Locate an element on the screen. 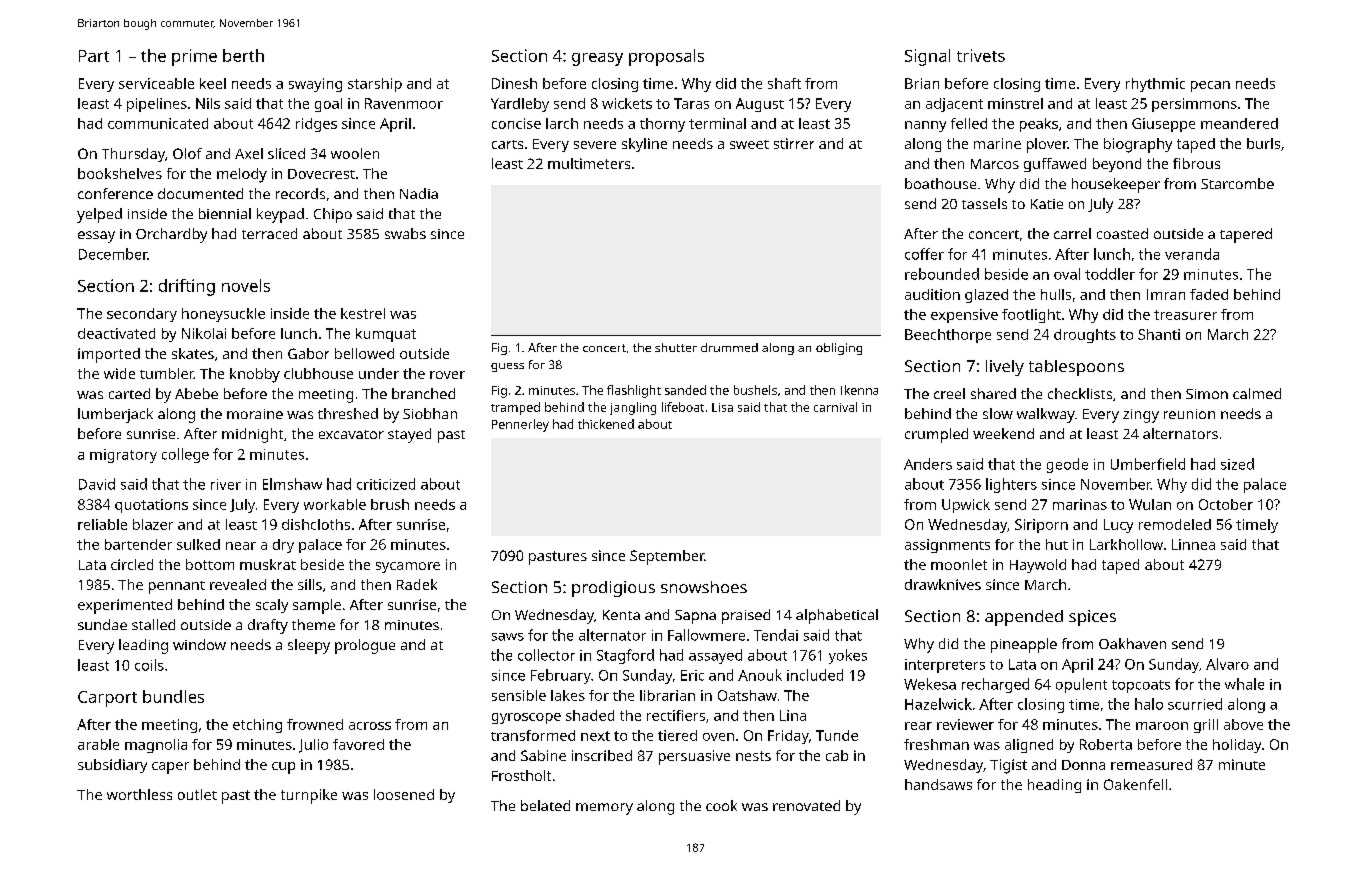  Elmshaw is located at coordinates (292, 484).
